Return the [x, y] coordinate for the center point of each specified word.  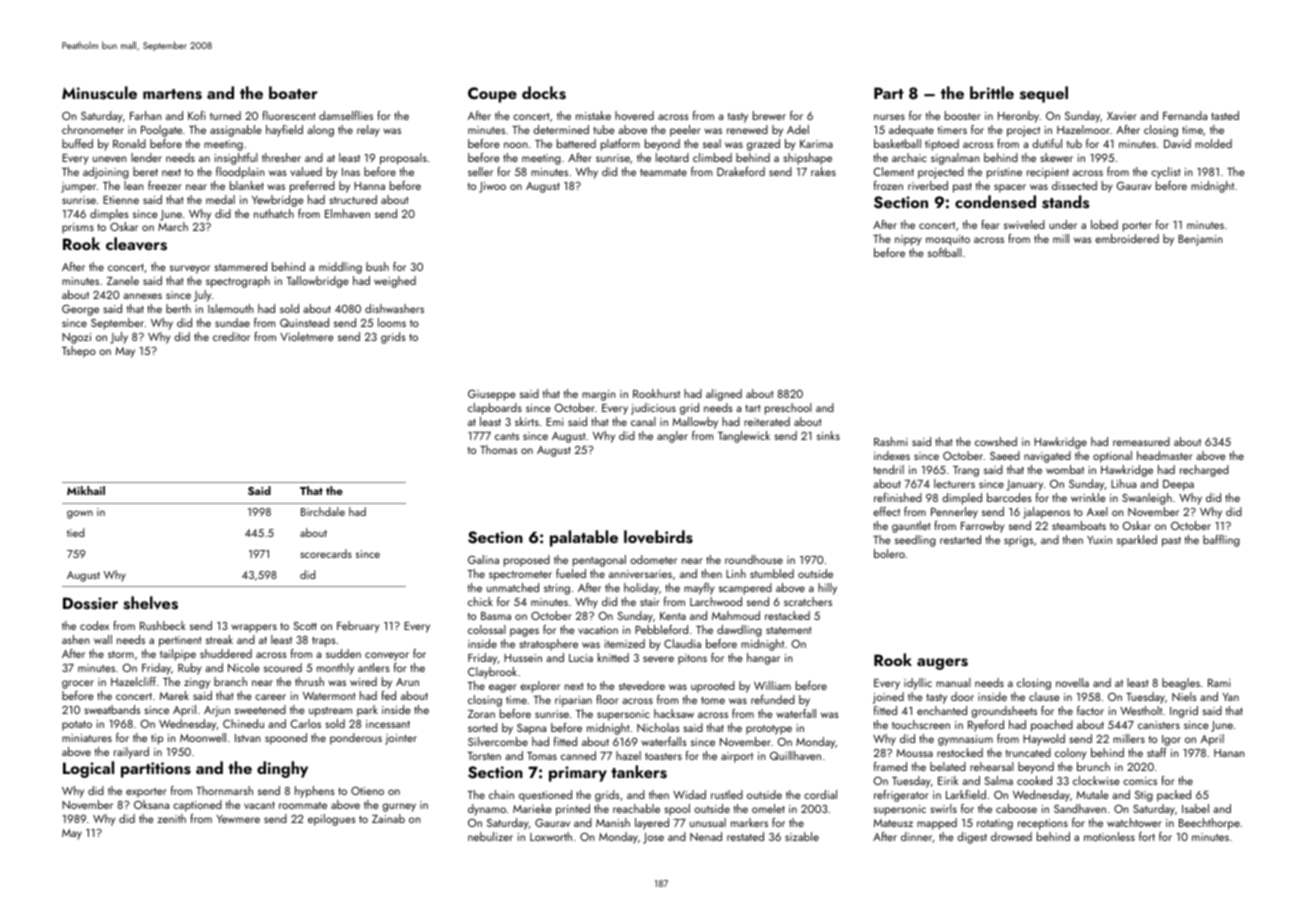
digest [972, 838]
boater [293, 92]
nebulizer [490, 836]
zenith [172, 818]
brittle [992, 92]
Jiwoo [492, 187]
